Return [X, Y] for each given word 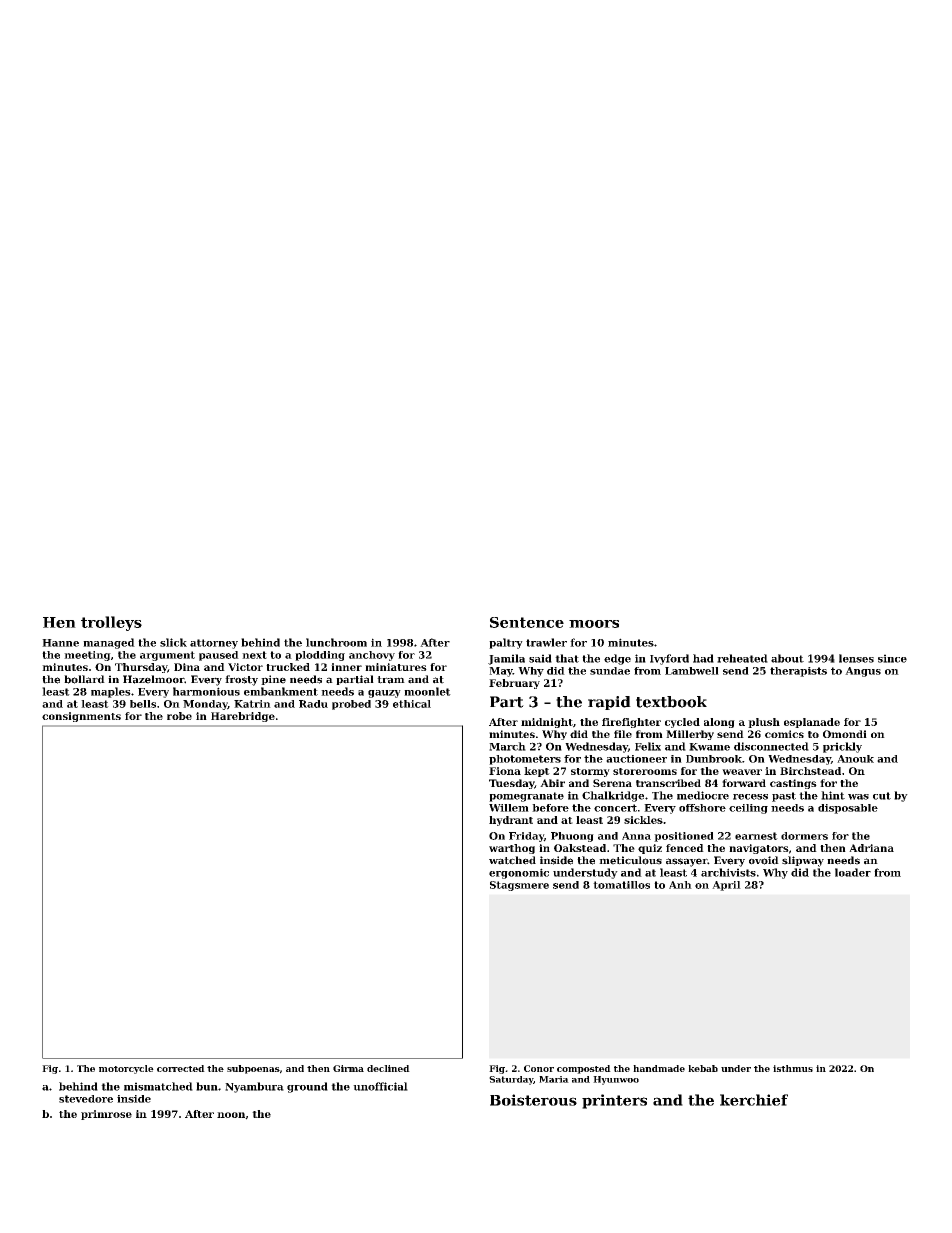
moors [594, 624]
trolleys [111, 623]
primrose [106, 1115]
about [787, 658]
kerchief [754, 1100]
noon [231, 1115]
